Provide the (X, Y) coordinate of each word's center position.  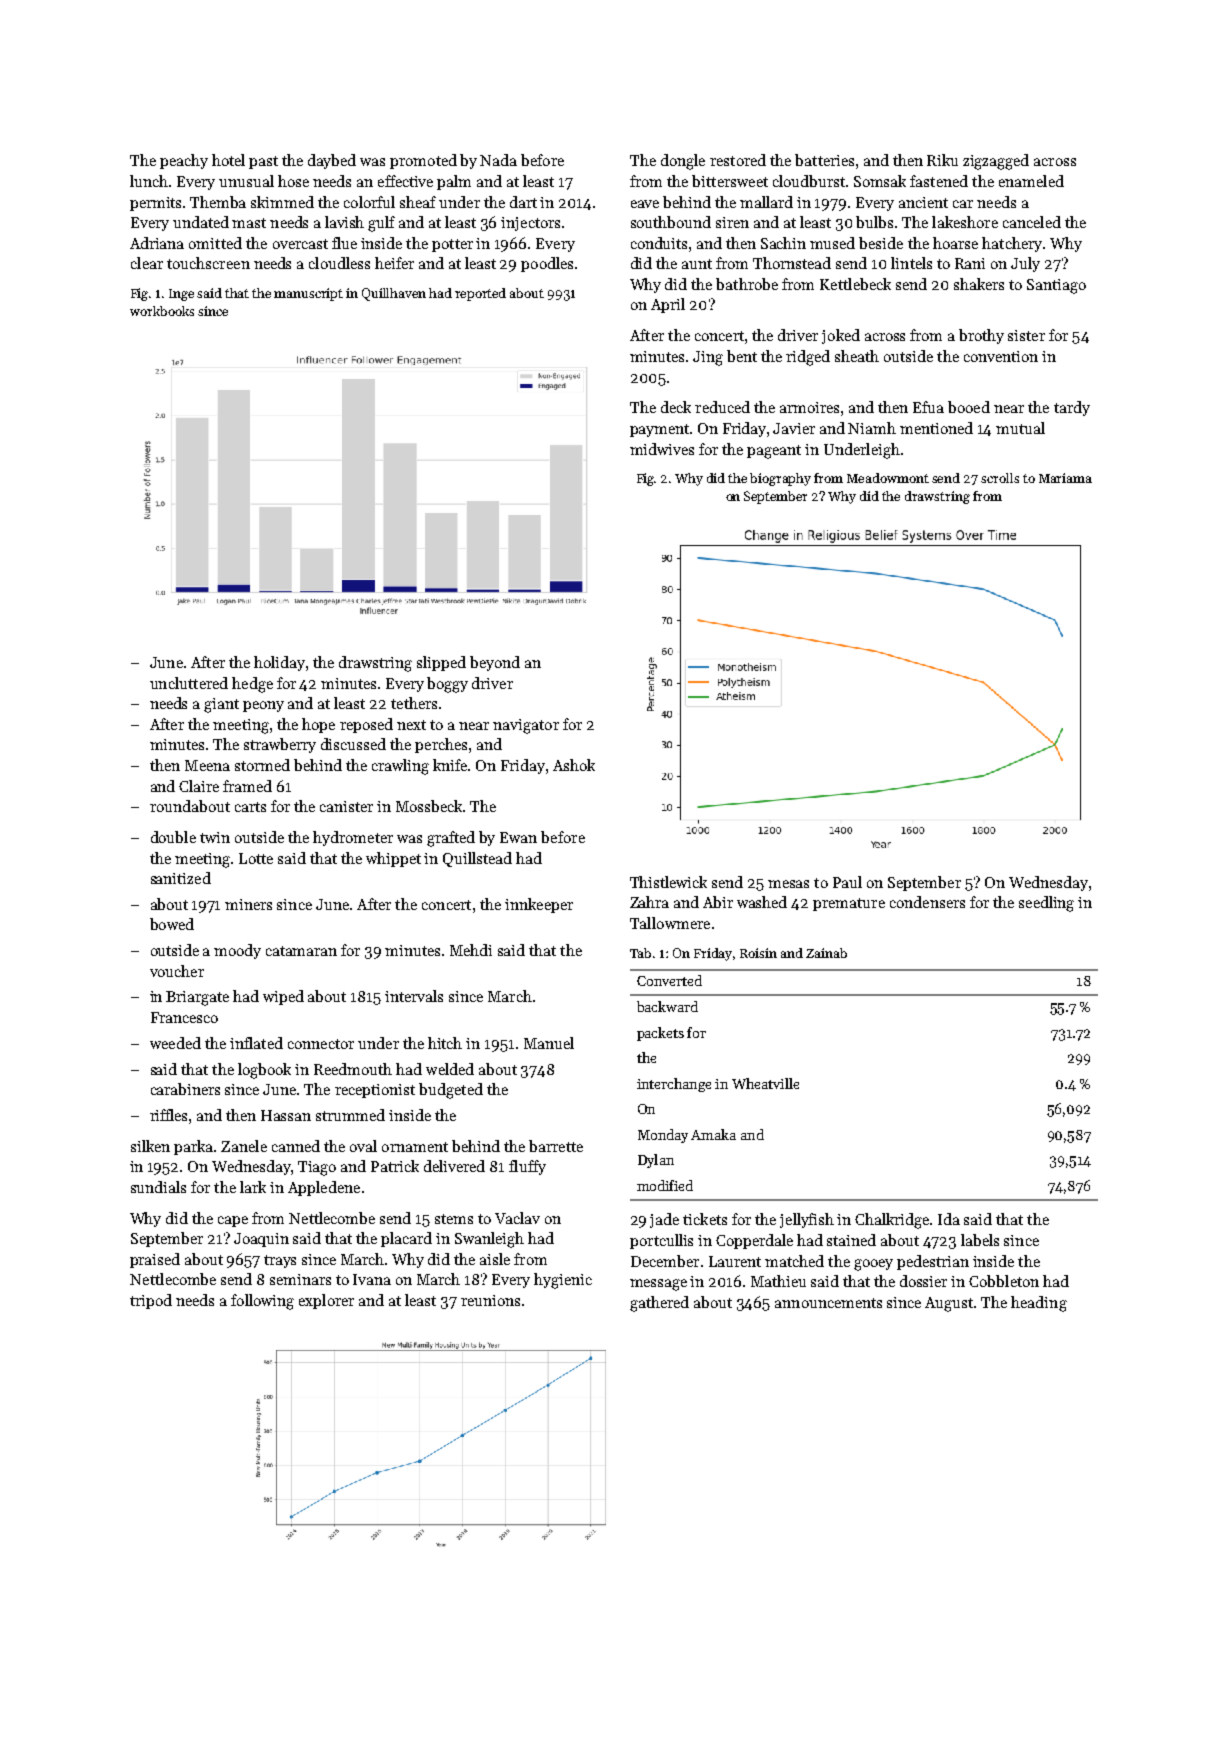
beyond (495, 663)
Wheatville (765, 1083)
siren (732, 222)
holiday (279, 663)
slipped (441, 663)
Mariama (1065, 478)
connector (321, 1044)
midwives (662, 449)
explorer (326, 1301)
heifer (394, 263)
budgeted (451, 1091)
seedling (1046, 904)
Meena (207, 765)
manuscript (308, 294)
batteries (824, 160)
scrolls (1000, 478)
